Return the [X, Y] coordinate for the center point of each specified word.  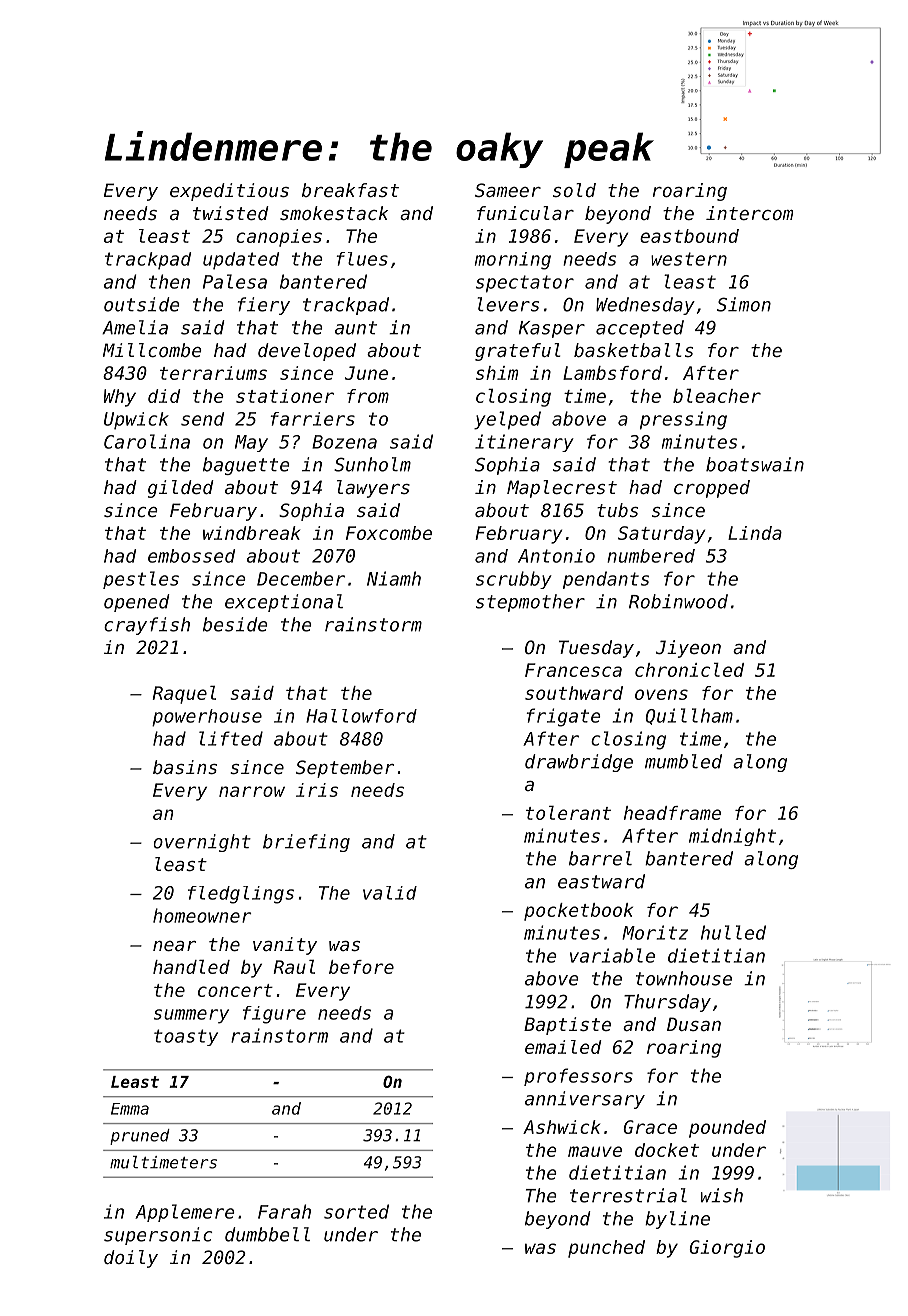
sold [574, 190]
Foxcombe [389, 533]
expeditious [229, 192]
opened [136, 603]
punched [606, 1249]
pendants [606, 580]
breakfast [350, 190]
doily [131, 1259]
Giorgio [727, 1249]
